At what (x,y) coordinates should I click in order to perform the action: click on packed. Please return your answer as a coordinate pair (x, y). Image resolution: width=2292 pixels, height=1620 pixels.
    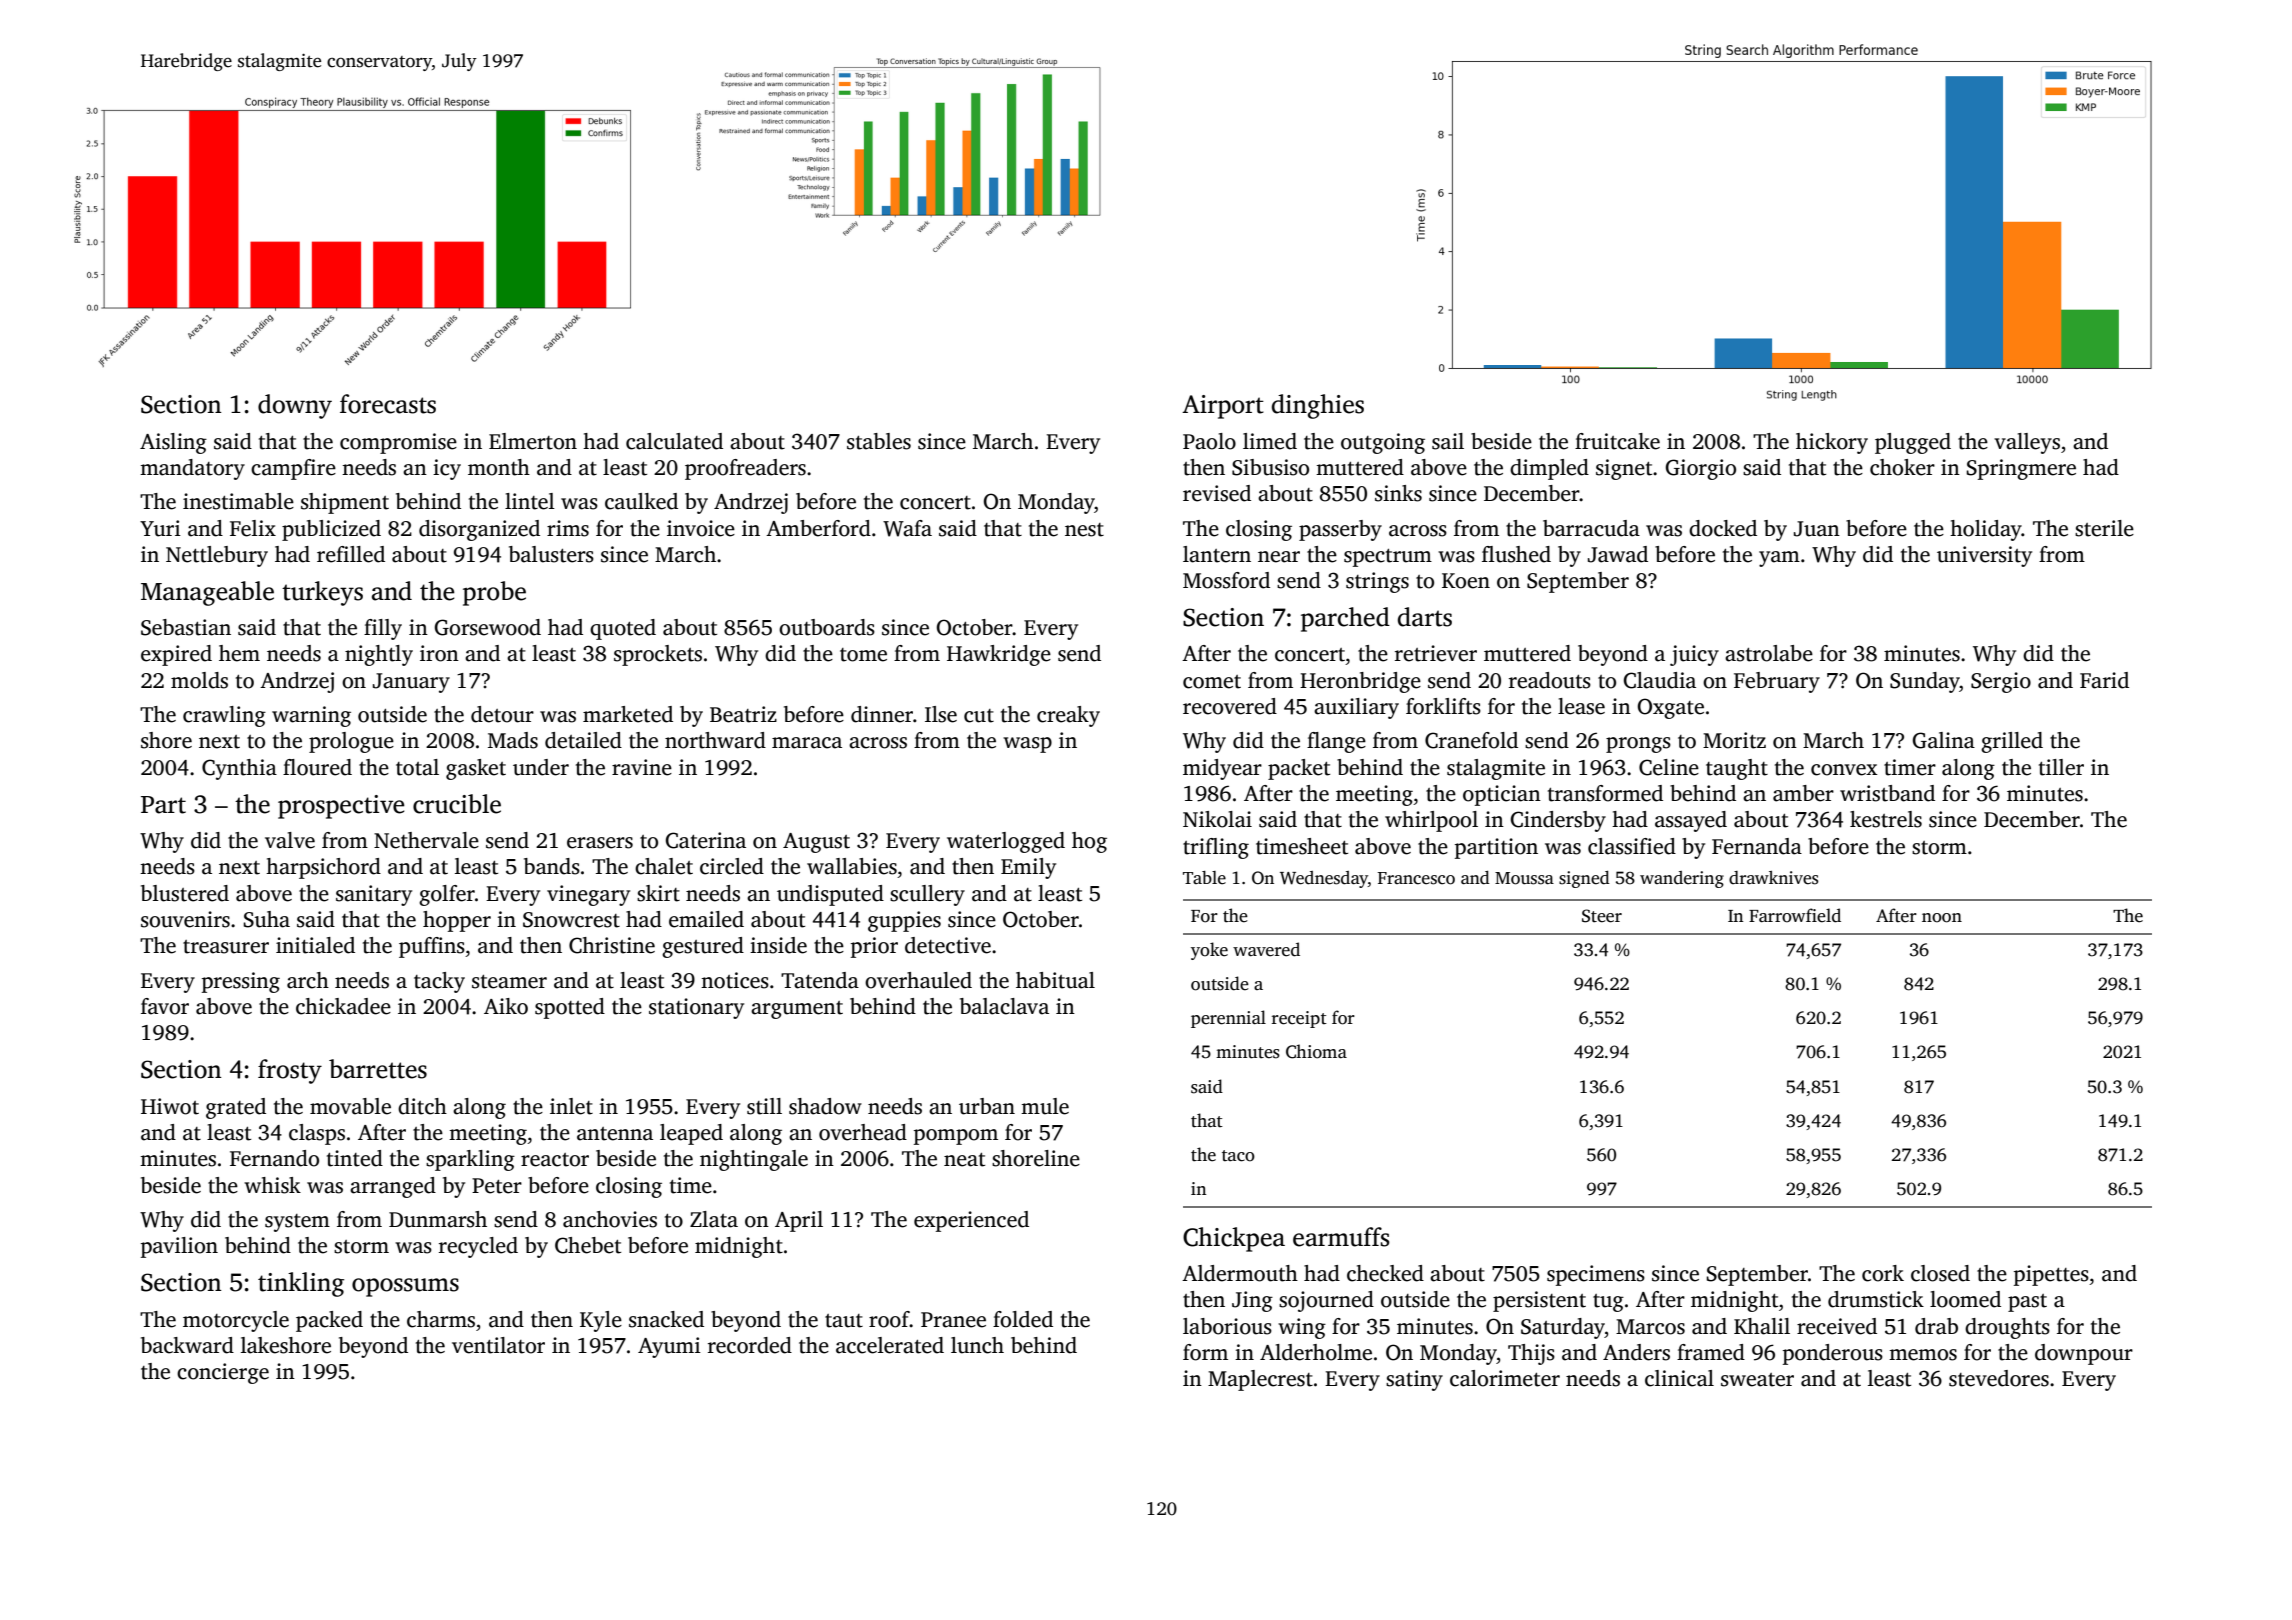
    Looking at the image, I should click on (329, 1321).
